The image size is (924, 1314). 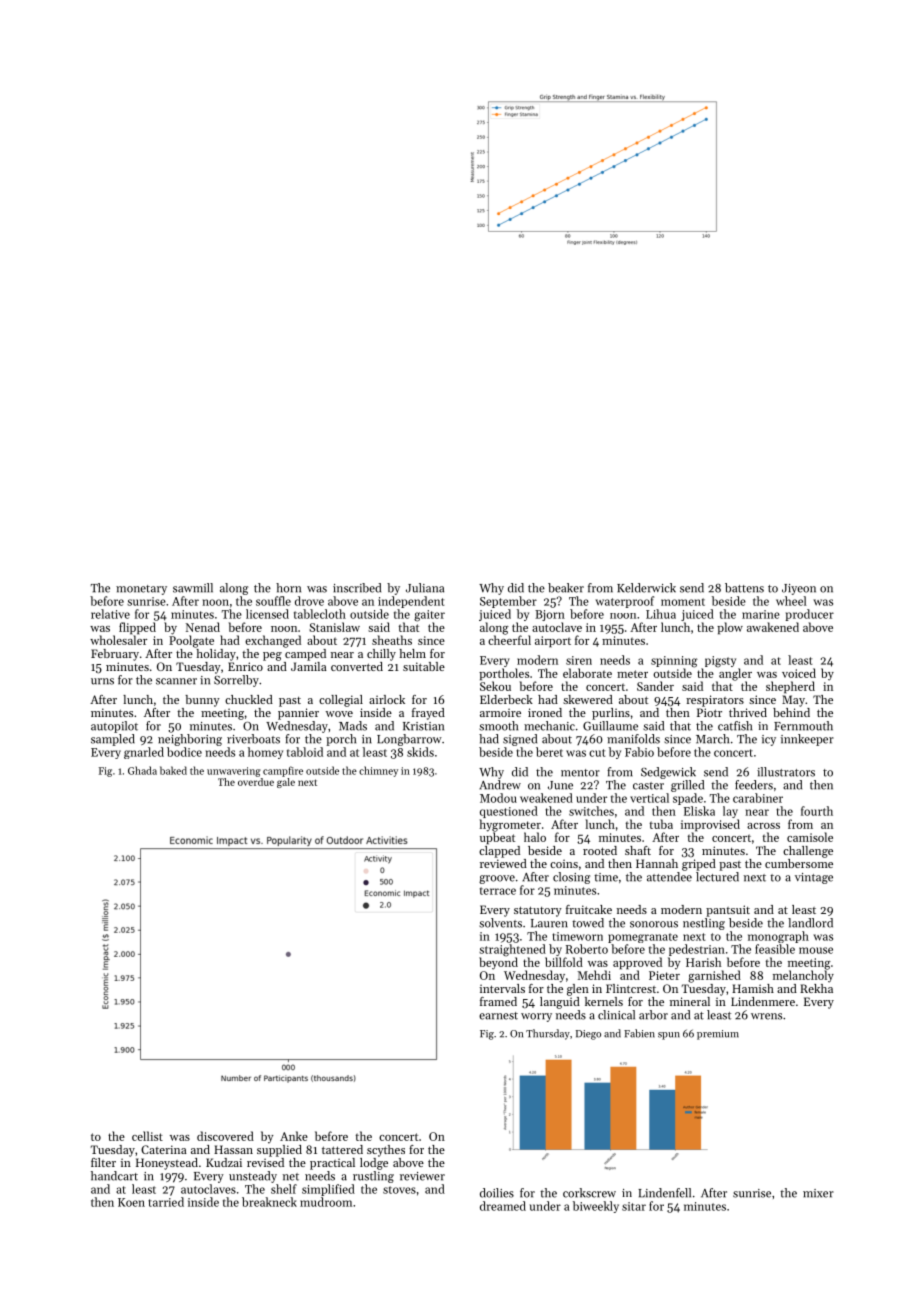 I want to click on pomegranate, so click(x=643, y=938).
